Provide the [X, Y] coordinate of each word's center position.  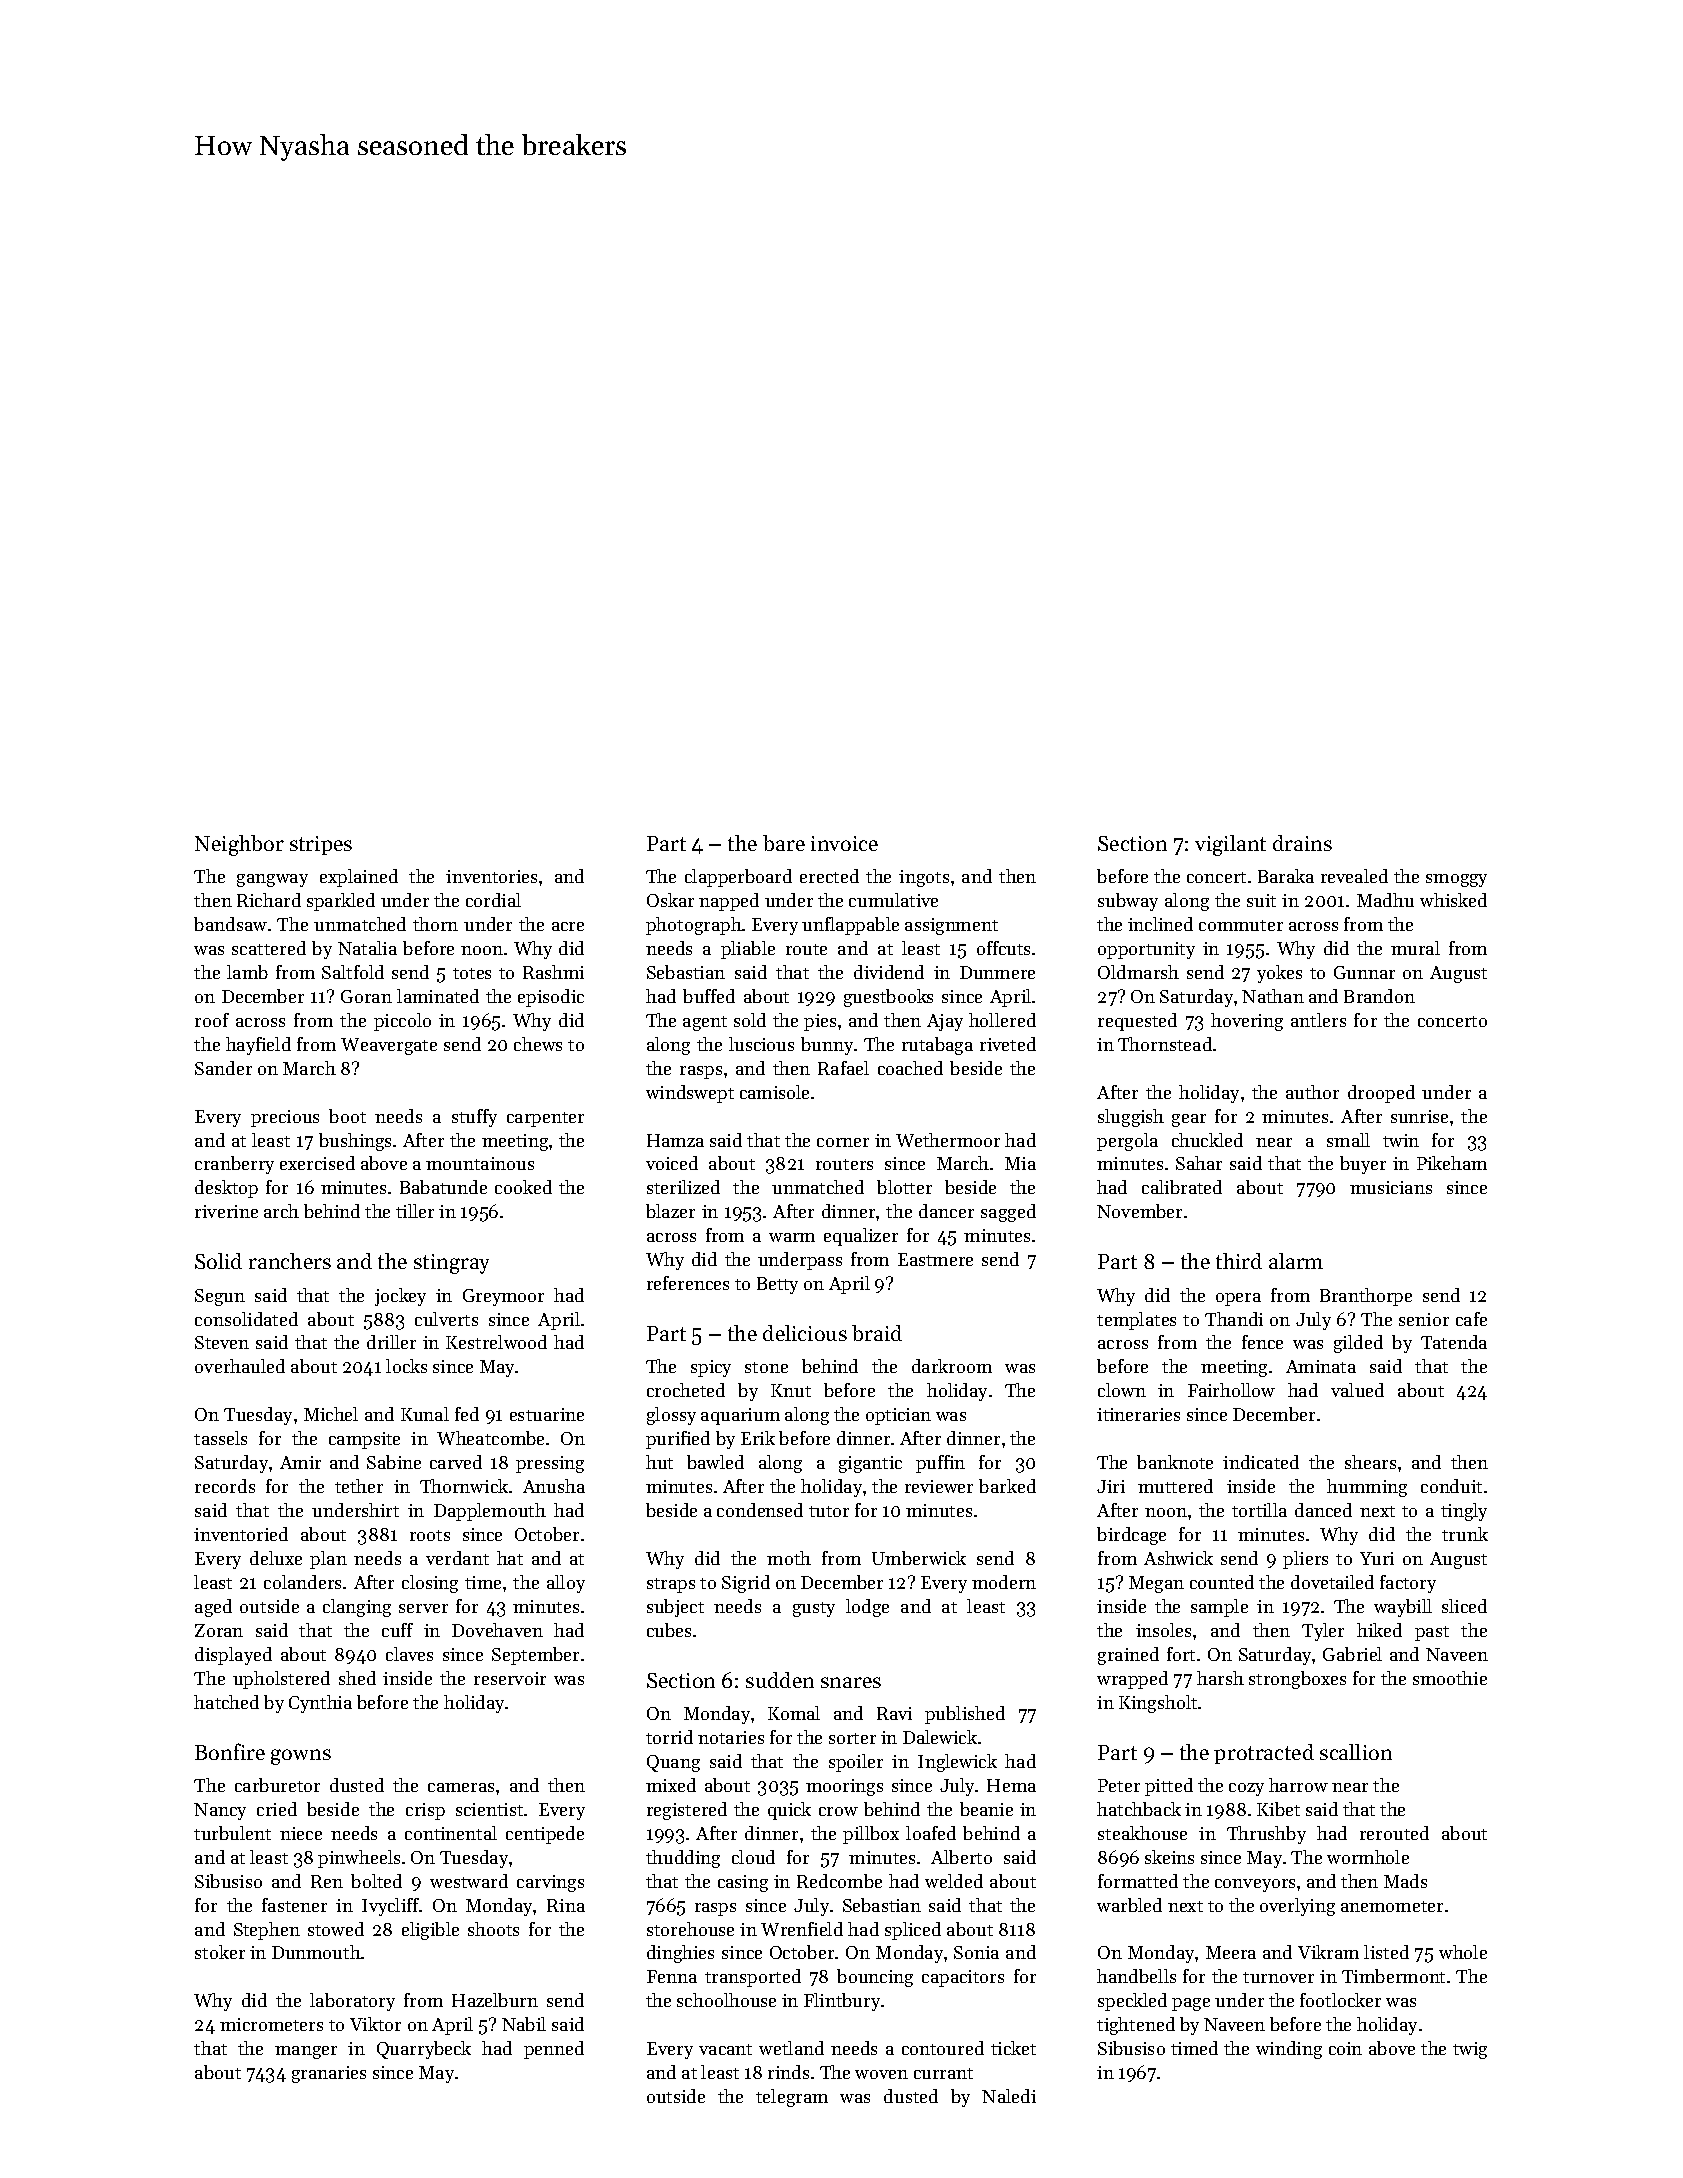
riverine [226, 1211]
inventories [491, 876]
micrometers [271, 2024]
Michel [331, 1414]
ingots [924, 878]
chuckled [1207, 1140]
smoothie [1450, 1678]
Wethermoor [948, 1140]
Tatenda [1454, 1342]
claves [409, 1654]
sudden [780, 1680]
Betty [777, 1285]
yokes [1279, 974]
